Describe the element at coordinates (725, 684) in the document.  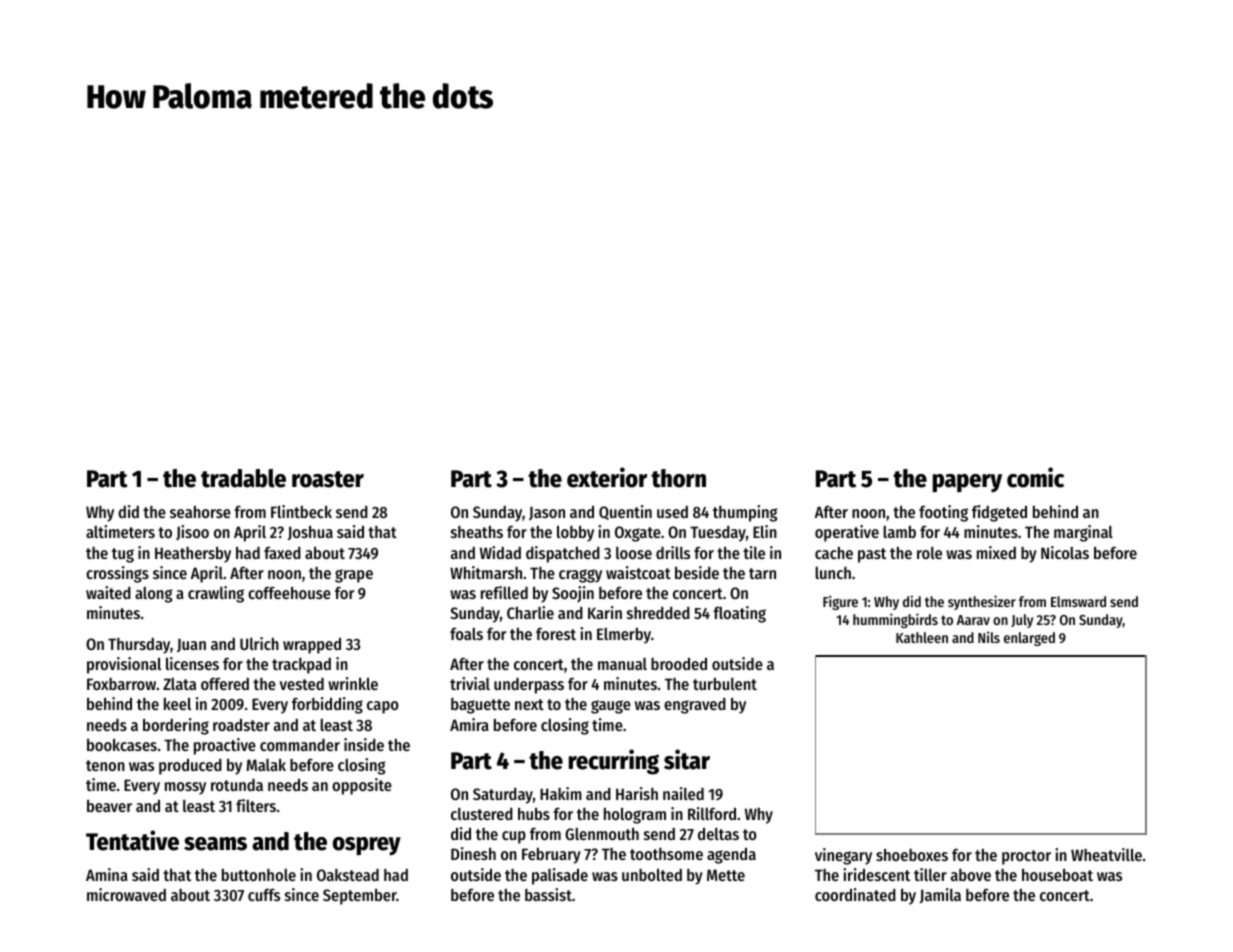
I see `turbulent` at that location.
